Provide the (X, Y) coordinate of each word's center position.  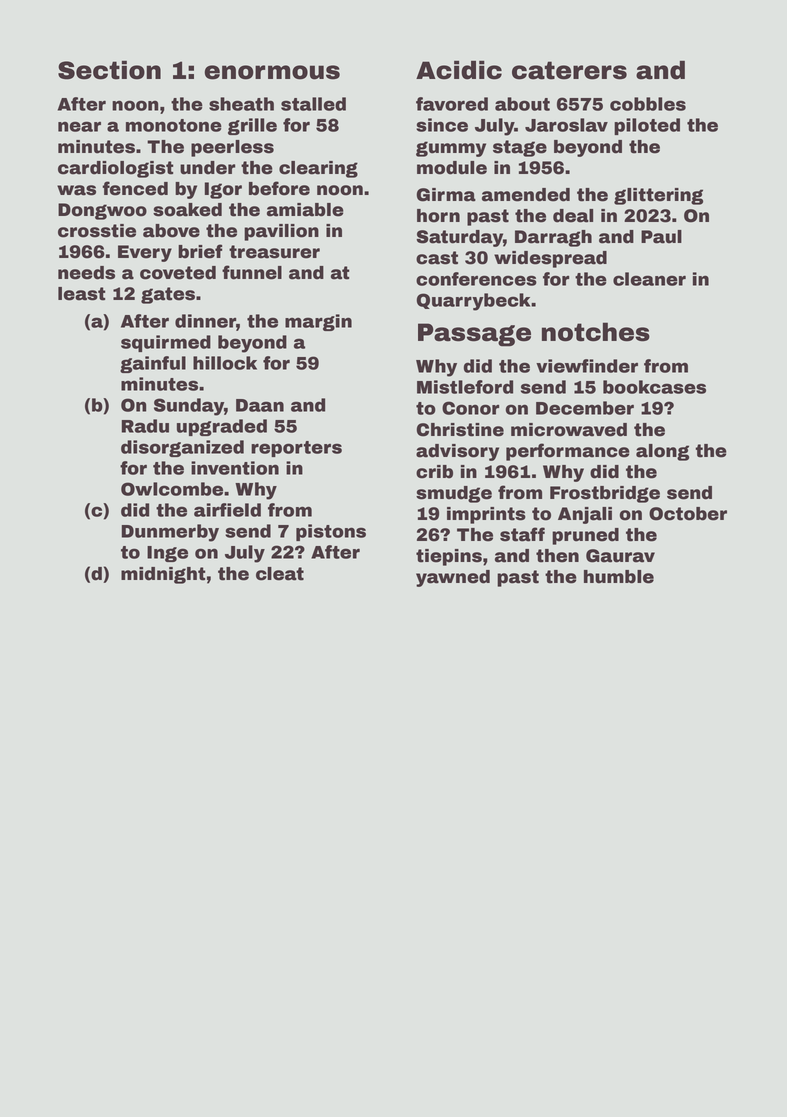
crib (434, 472)
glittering (658, 196)
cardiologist (115, 169)
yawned (453, 578)
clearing (318, 169)
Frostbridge (605, 494)
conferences (476, 279)
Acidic (459, 70)
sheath (241, 104)
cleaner (649, 279)
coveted (178, 273)
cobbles (648, 104)
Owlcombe (172, 489)
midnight (163, 575)
